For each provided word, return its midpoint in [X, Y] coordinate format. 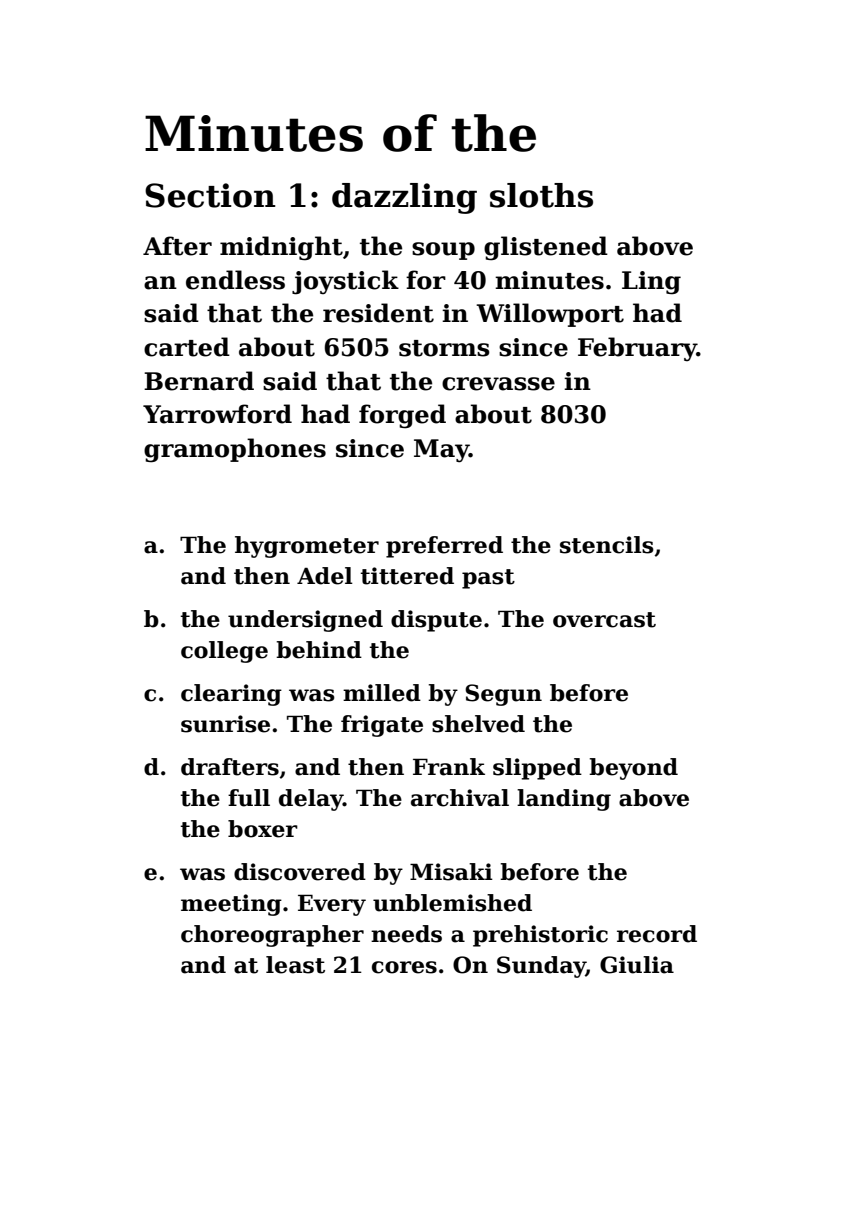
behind [319, 650]
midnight [281, 248]
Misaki [451, 872]
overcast [604, 620]
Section [210, 195]
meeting [231, 905]
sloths [541, 195]
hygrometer [307, 547]
